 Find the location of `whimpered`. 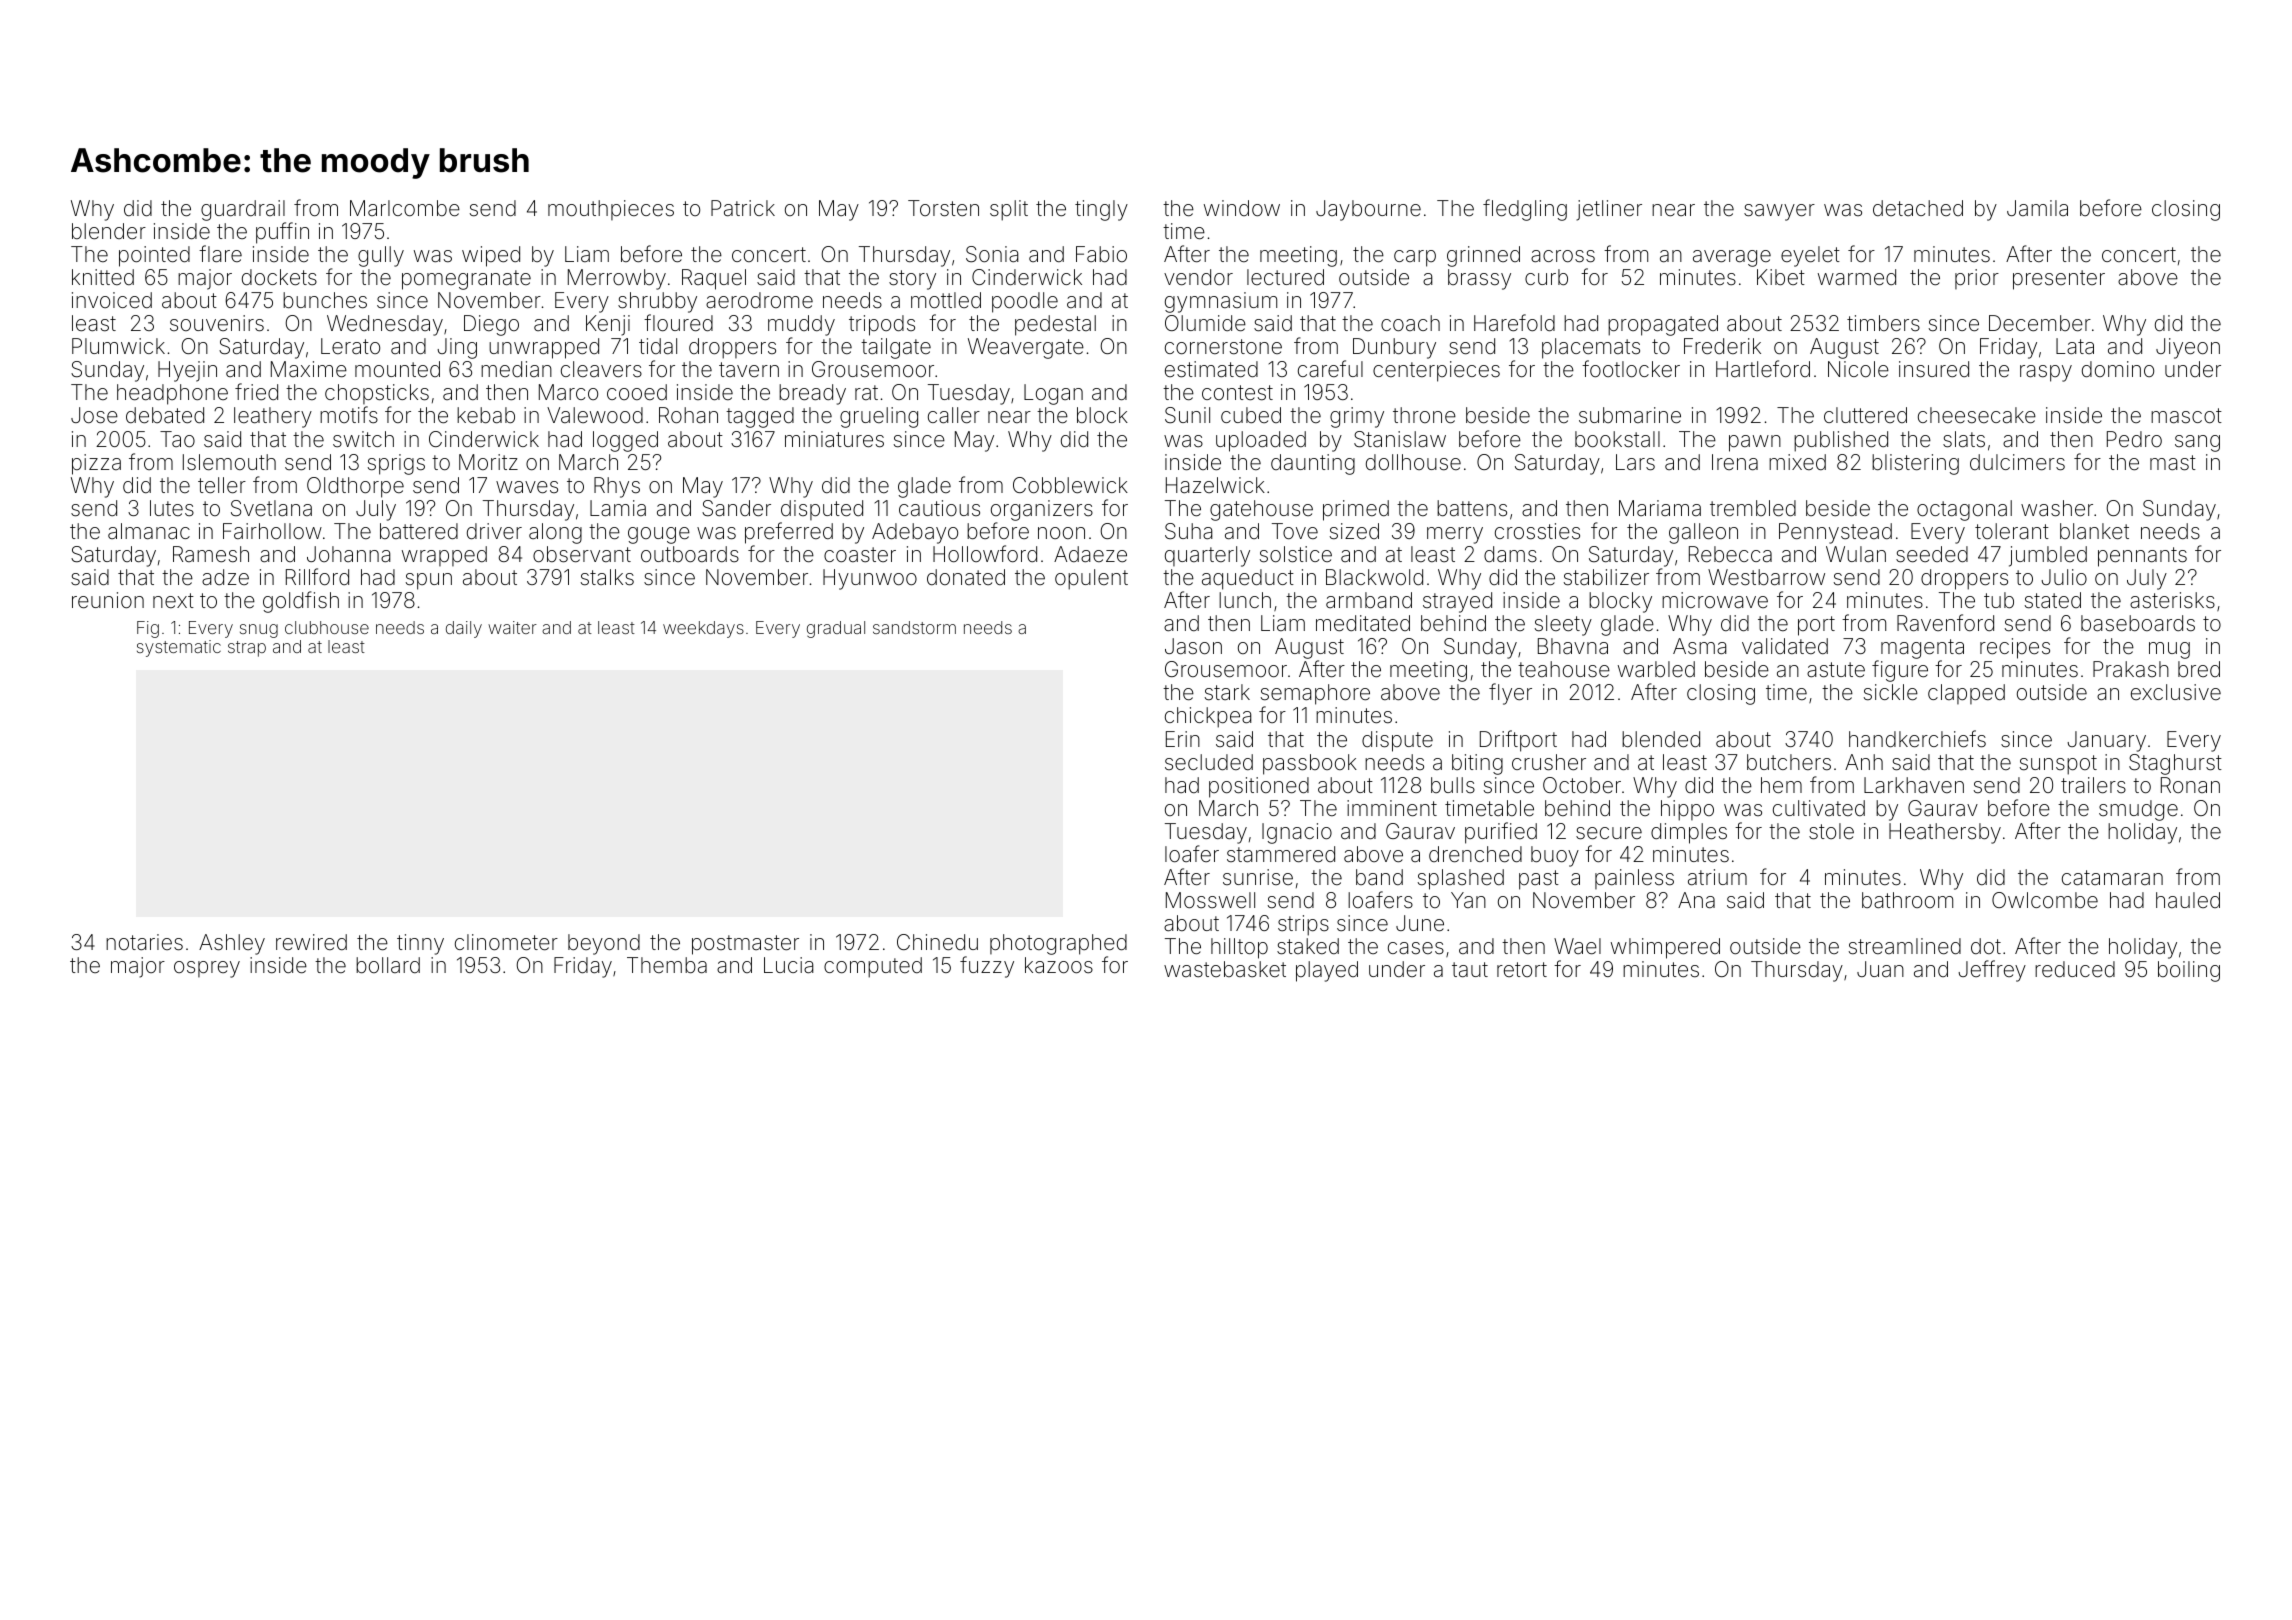

whimpered is located at coordinates (1665, 948).
